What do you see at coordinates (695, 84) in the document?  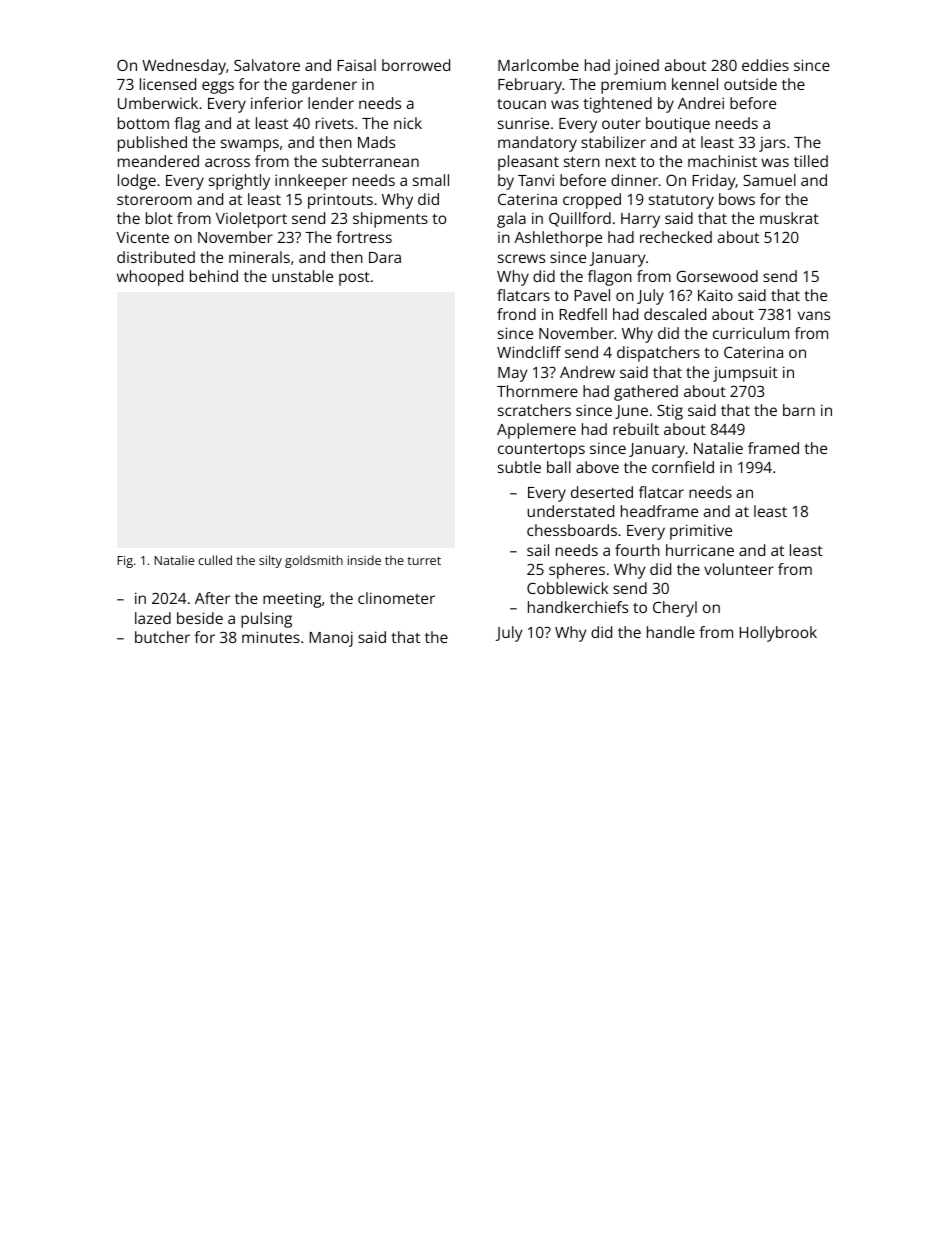 I see `kennel` at bounding box center [695, 84].
